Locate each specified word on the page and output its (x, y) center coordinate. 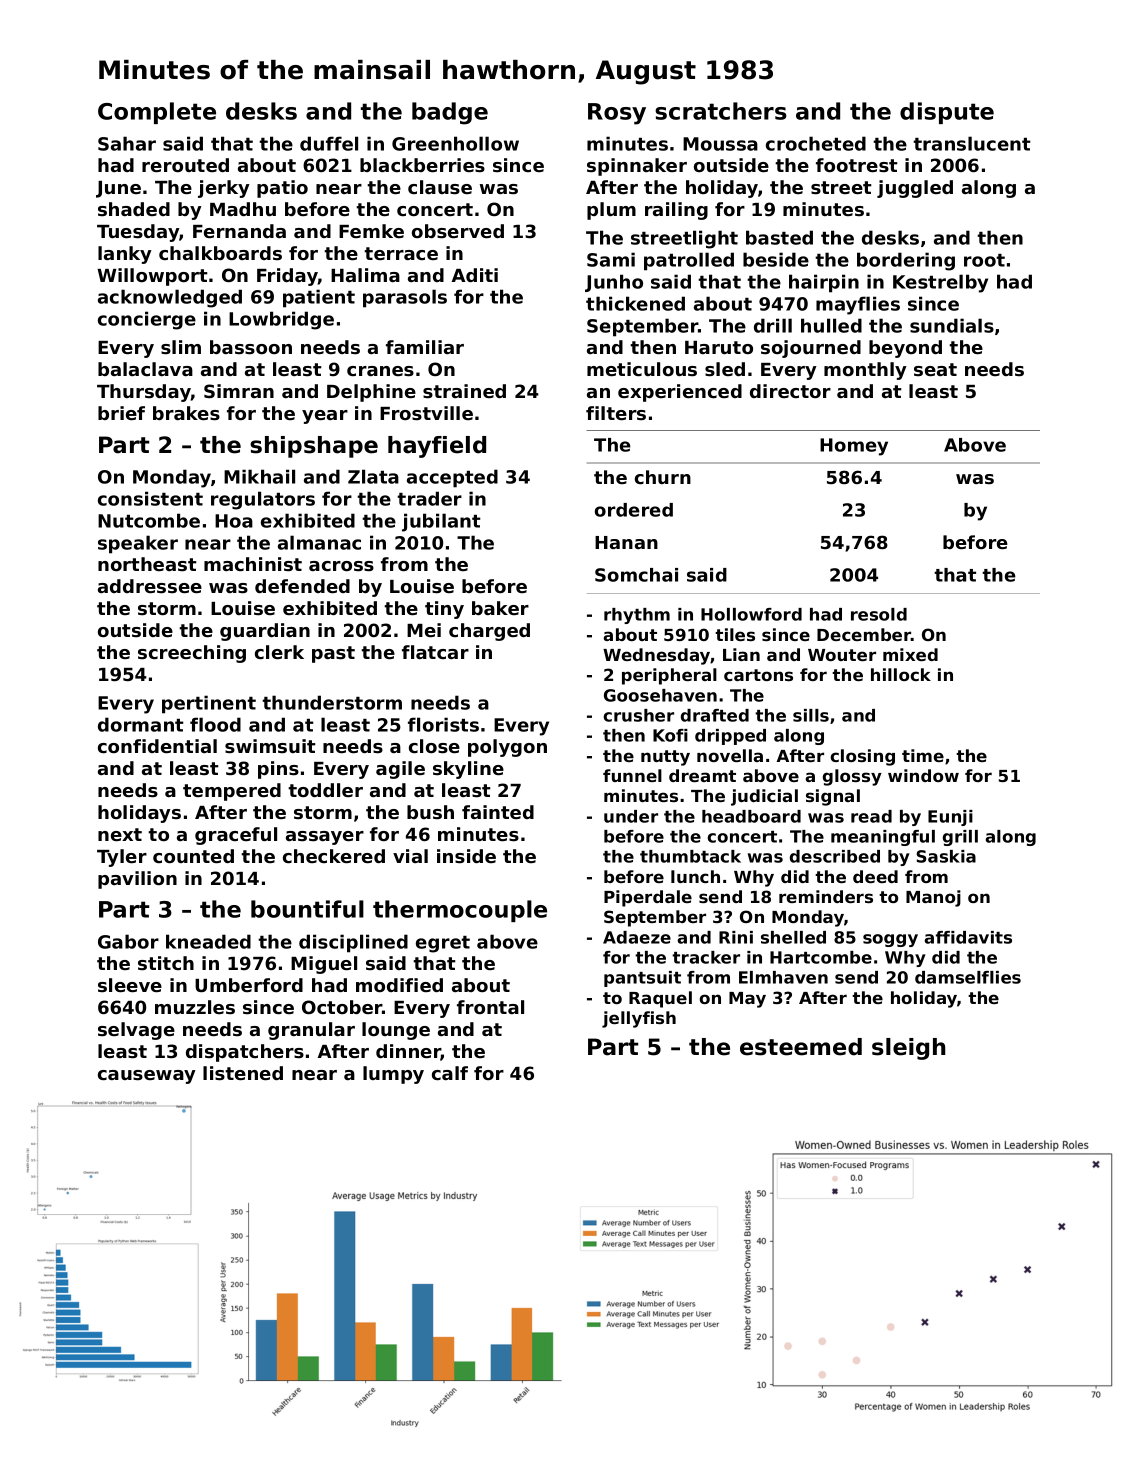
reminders (826, 896)
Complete (157, 113)
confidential (157, 746)
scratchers (721, 111)
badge (450, 113)
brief (121, 413)
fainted (498, 812)
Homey (854, 447)
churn (663, 477)
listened (243, 1073)
